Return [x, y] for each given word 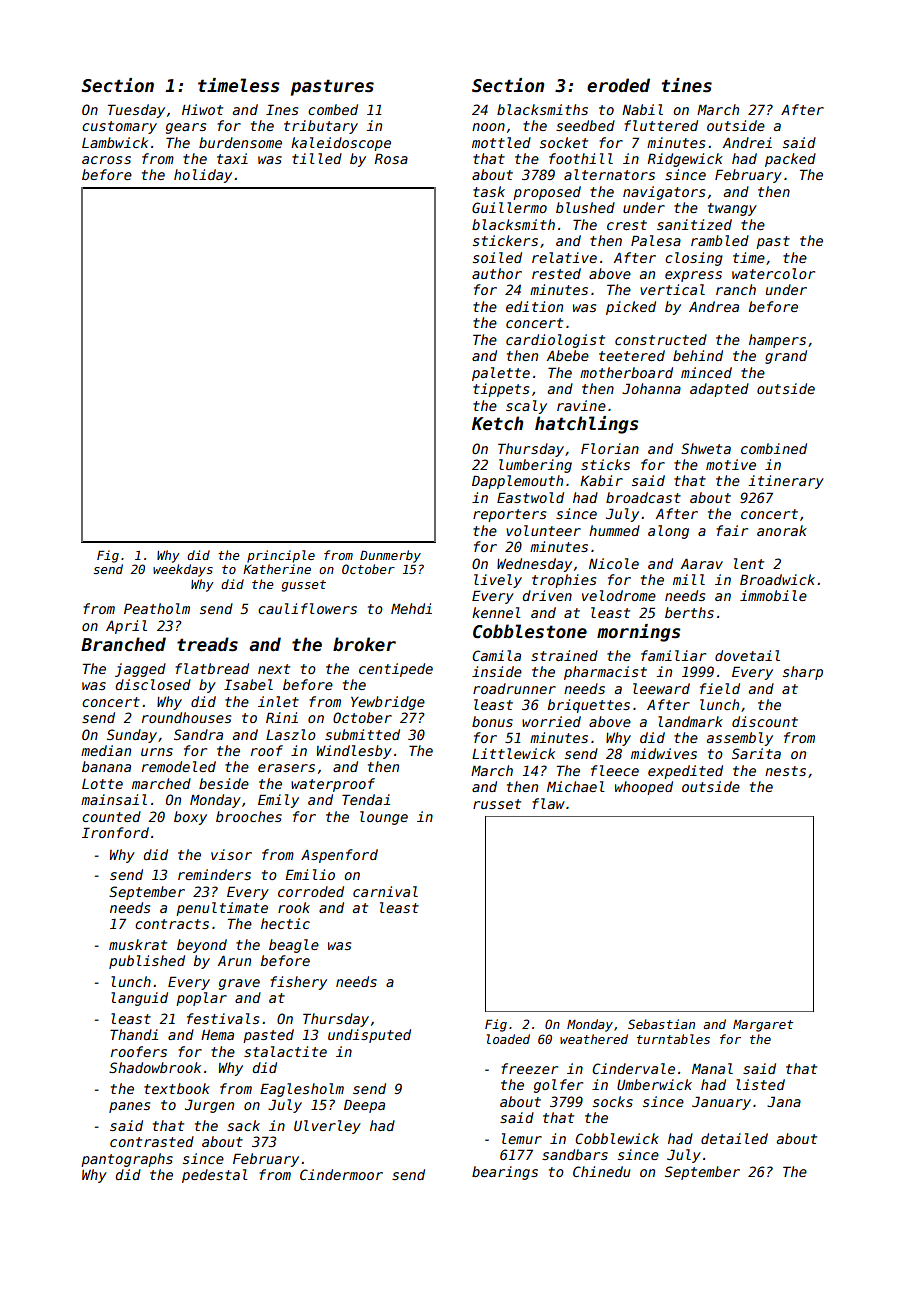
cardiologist [555, 341]
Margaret [763, 1026]
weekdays [183, 570]
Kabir [601, 480]
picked [631, 308]
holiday [203, 176]
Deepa [364, 1106]
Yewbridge [388, 703]
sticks [605, 464]
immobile [773, 595]
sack [243, 1125]
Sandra [198, 734]
